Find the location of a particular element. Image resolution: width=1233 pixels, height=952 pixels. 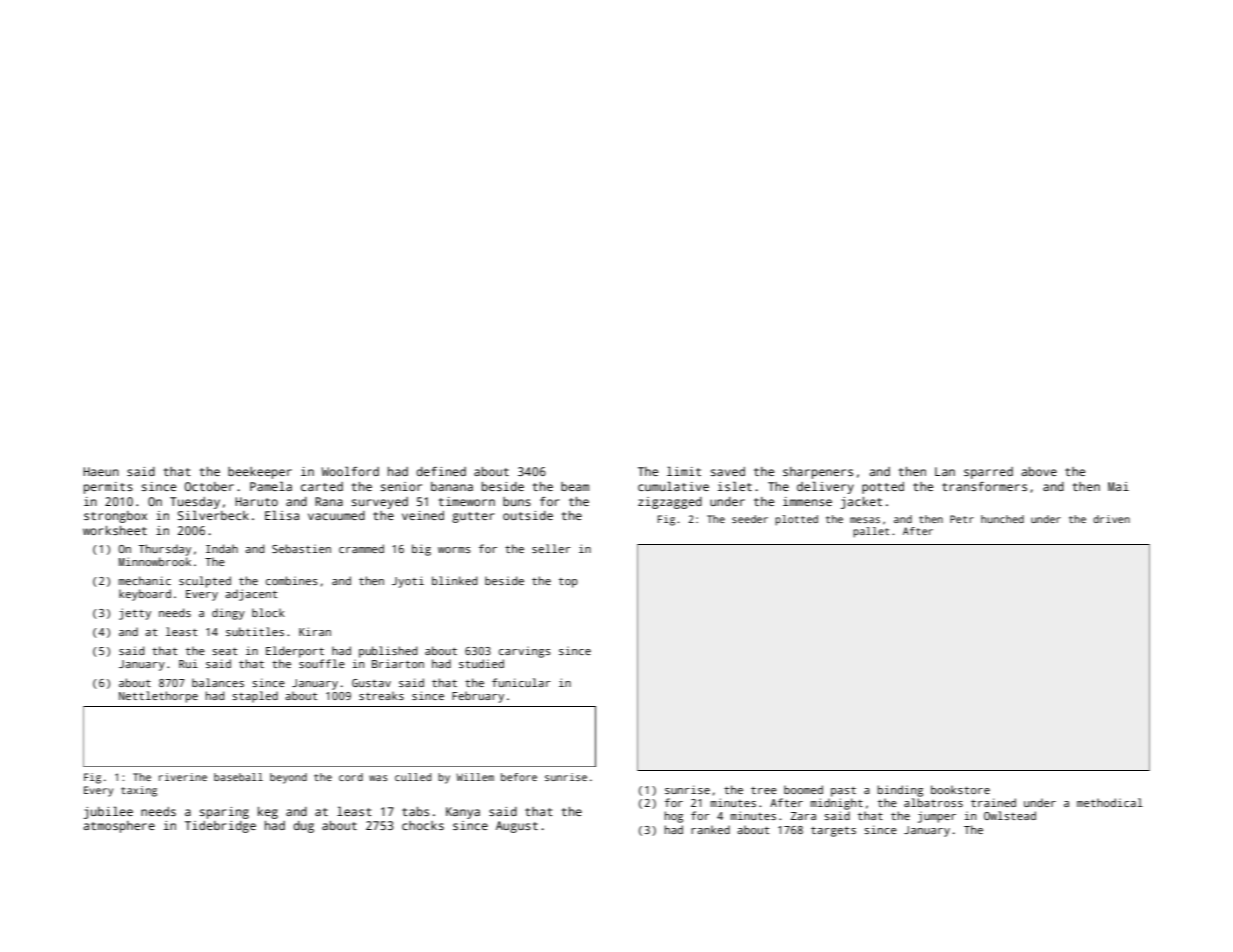

carvings is located at coordinates (525, 652).
